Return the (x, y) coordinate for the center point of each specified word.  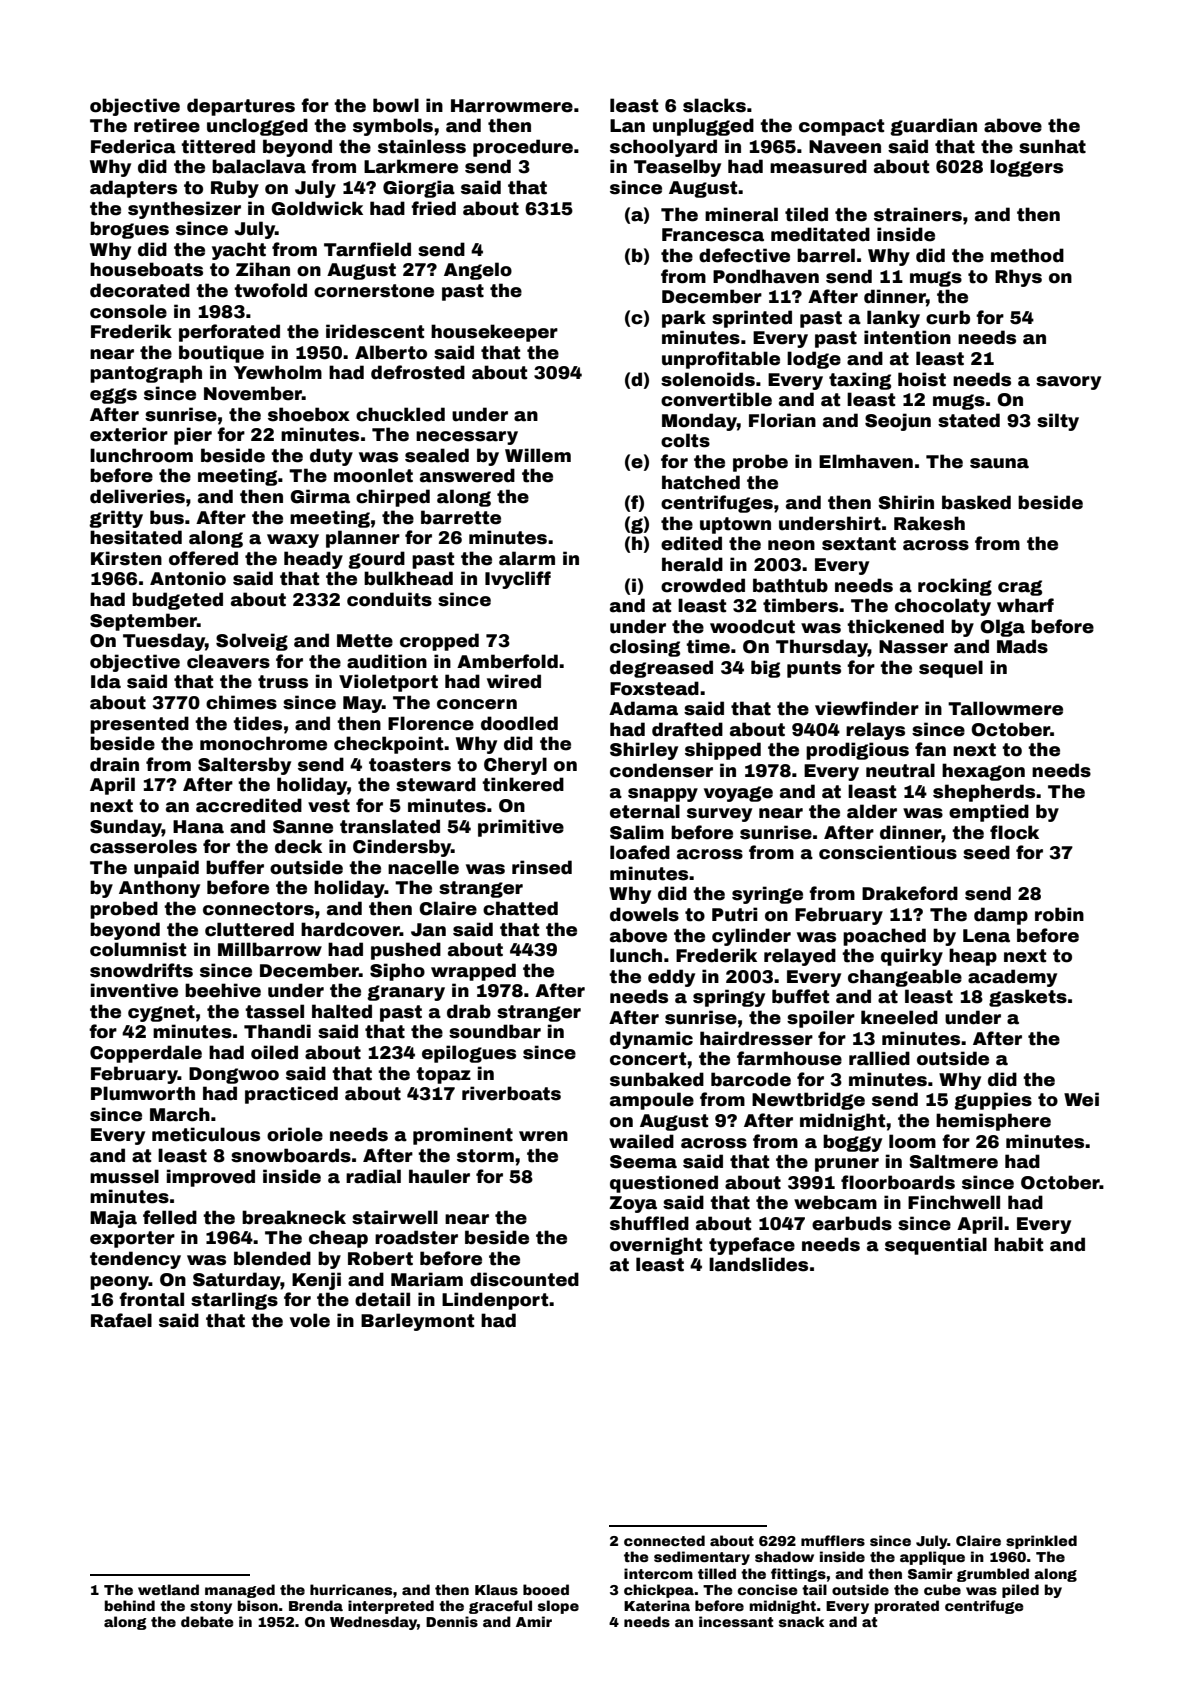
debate (207, 1621)
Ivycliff (518, 580)
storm (485, 1156)
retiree (167, 125)
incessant (736, 1621)
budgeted (177, 601)
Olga (1002, 628)
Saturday (237, 1281)
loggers (1026, 168)
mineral (741, 214)
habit (1018, 1244)
